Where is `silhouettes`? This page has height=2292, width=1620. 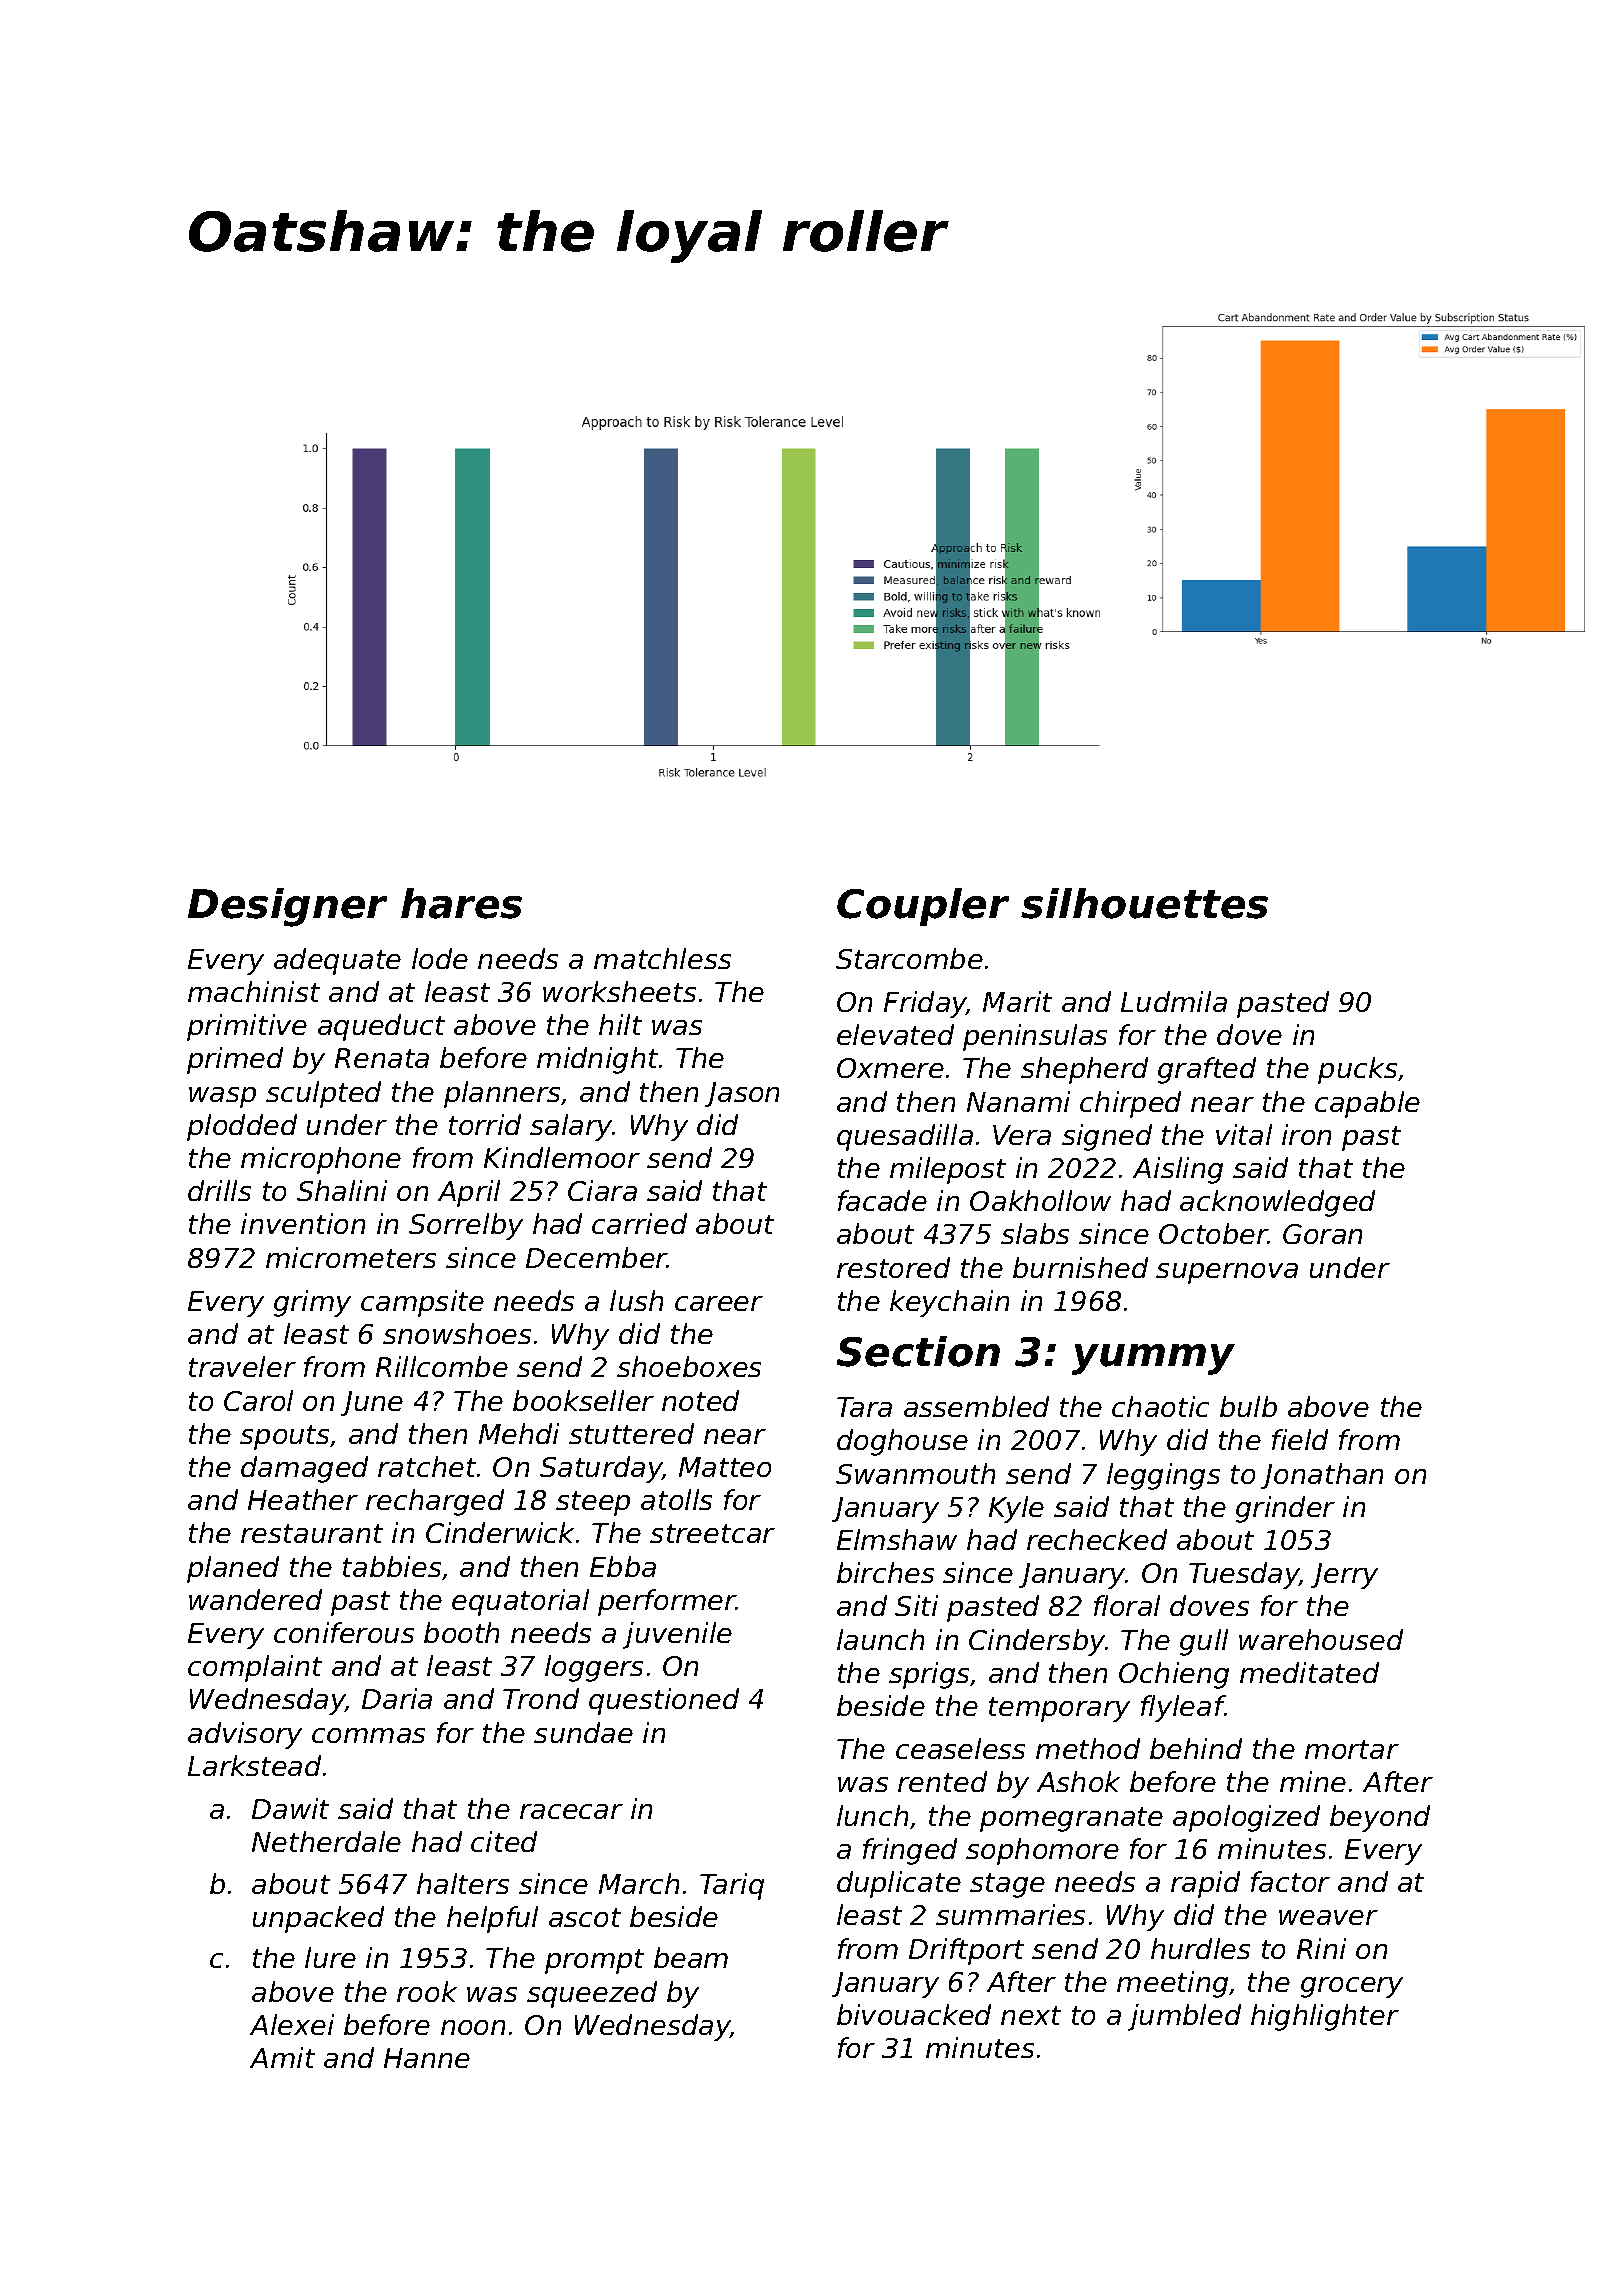 silhouettes is located at coordinates (1144, 903).
